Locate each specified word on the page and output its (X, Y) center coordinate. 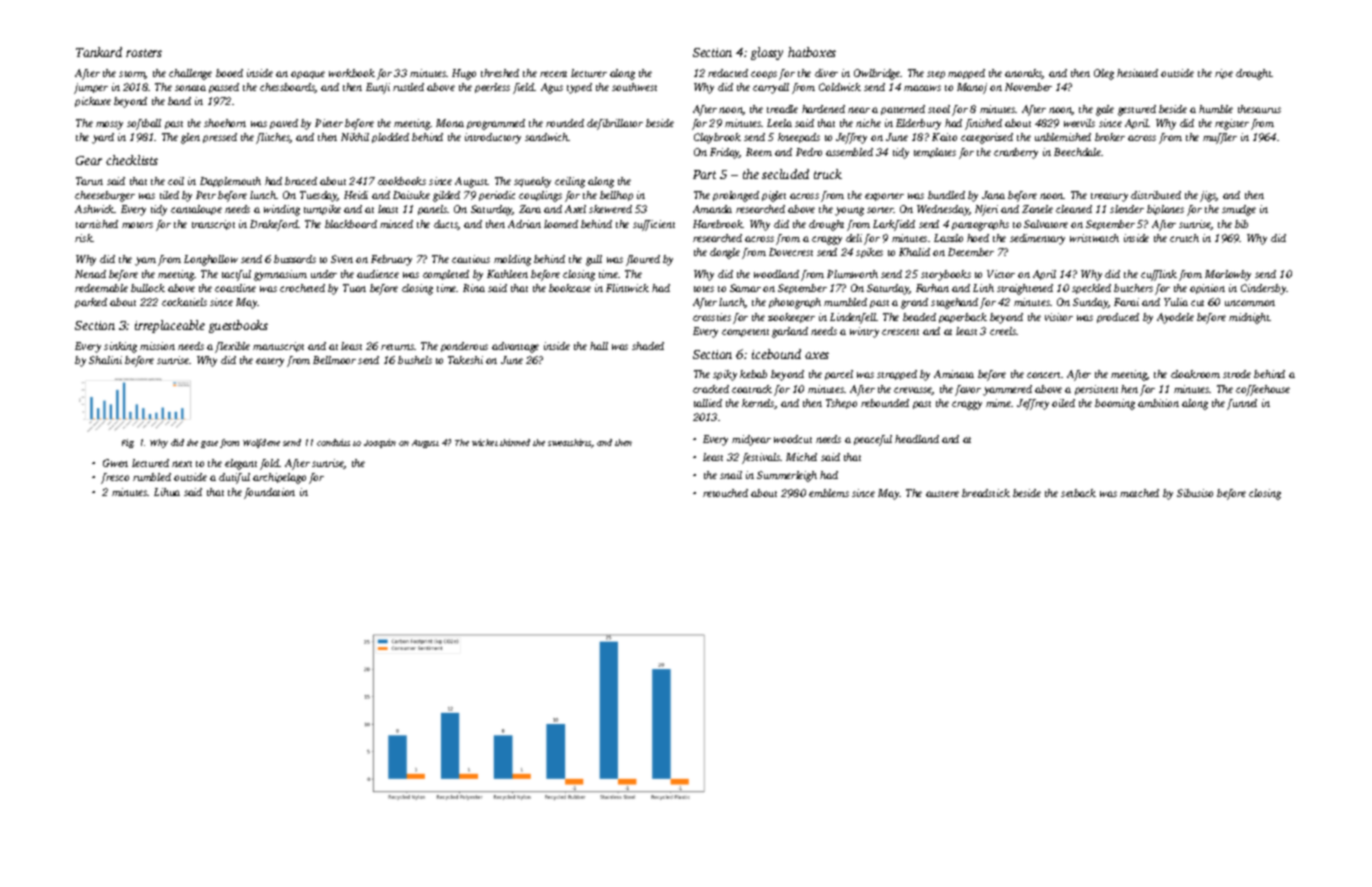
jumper (91, 88)
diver (826, 73)
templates (935, 153)
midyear (751, 440)
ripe (1224, 74)
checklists (132, 160)
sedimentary (1037, 239)
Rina (474, 288)
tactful (236, 275)
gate (209, 444)
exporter (884, 197)
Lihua (167, 492)
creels (1003, 331)
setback (1078, 493)
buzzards (295, 259)
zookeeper (791, 318)
